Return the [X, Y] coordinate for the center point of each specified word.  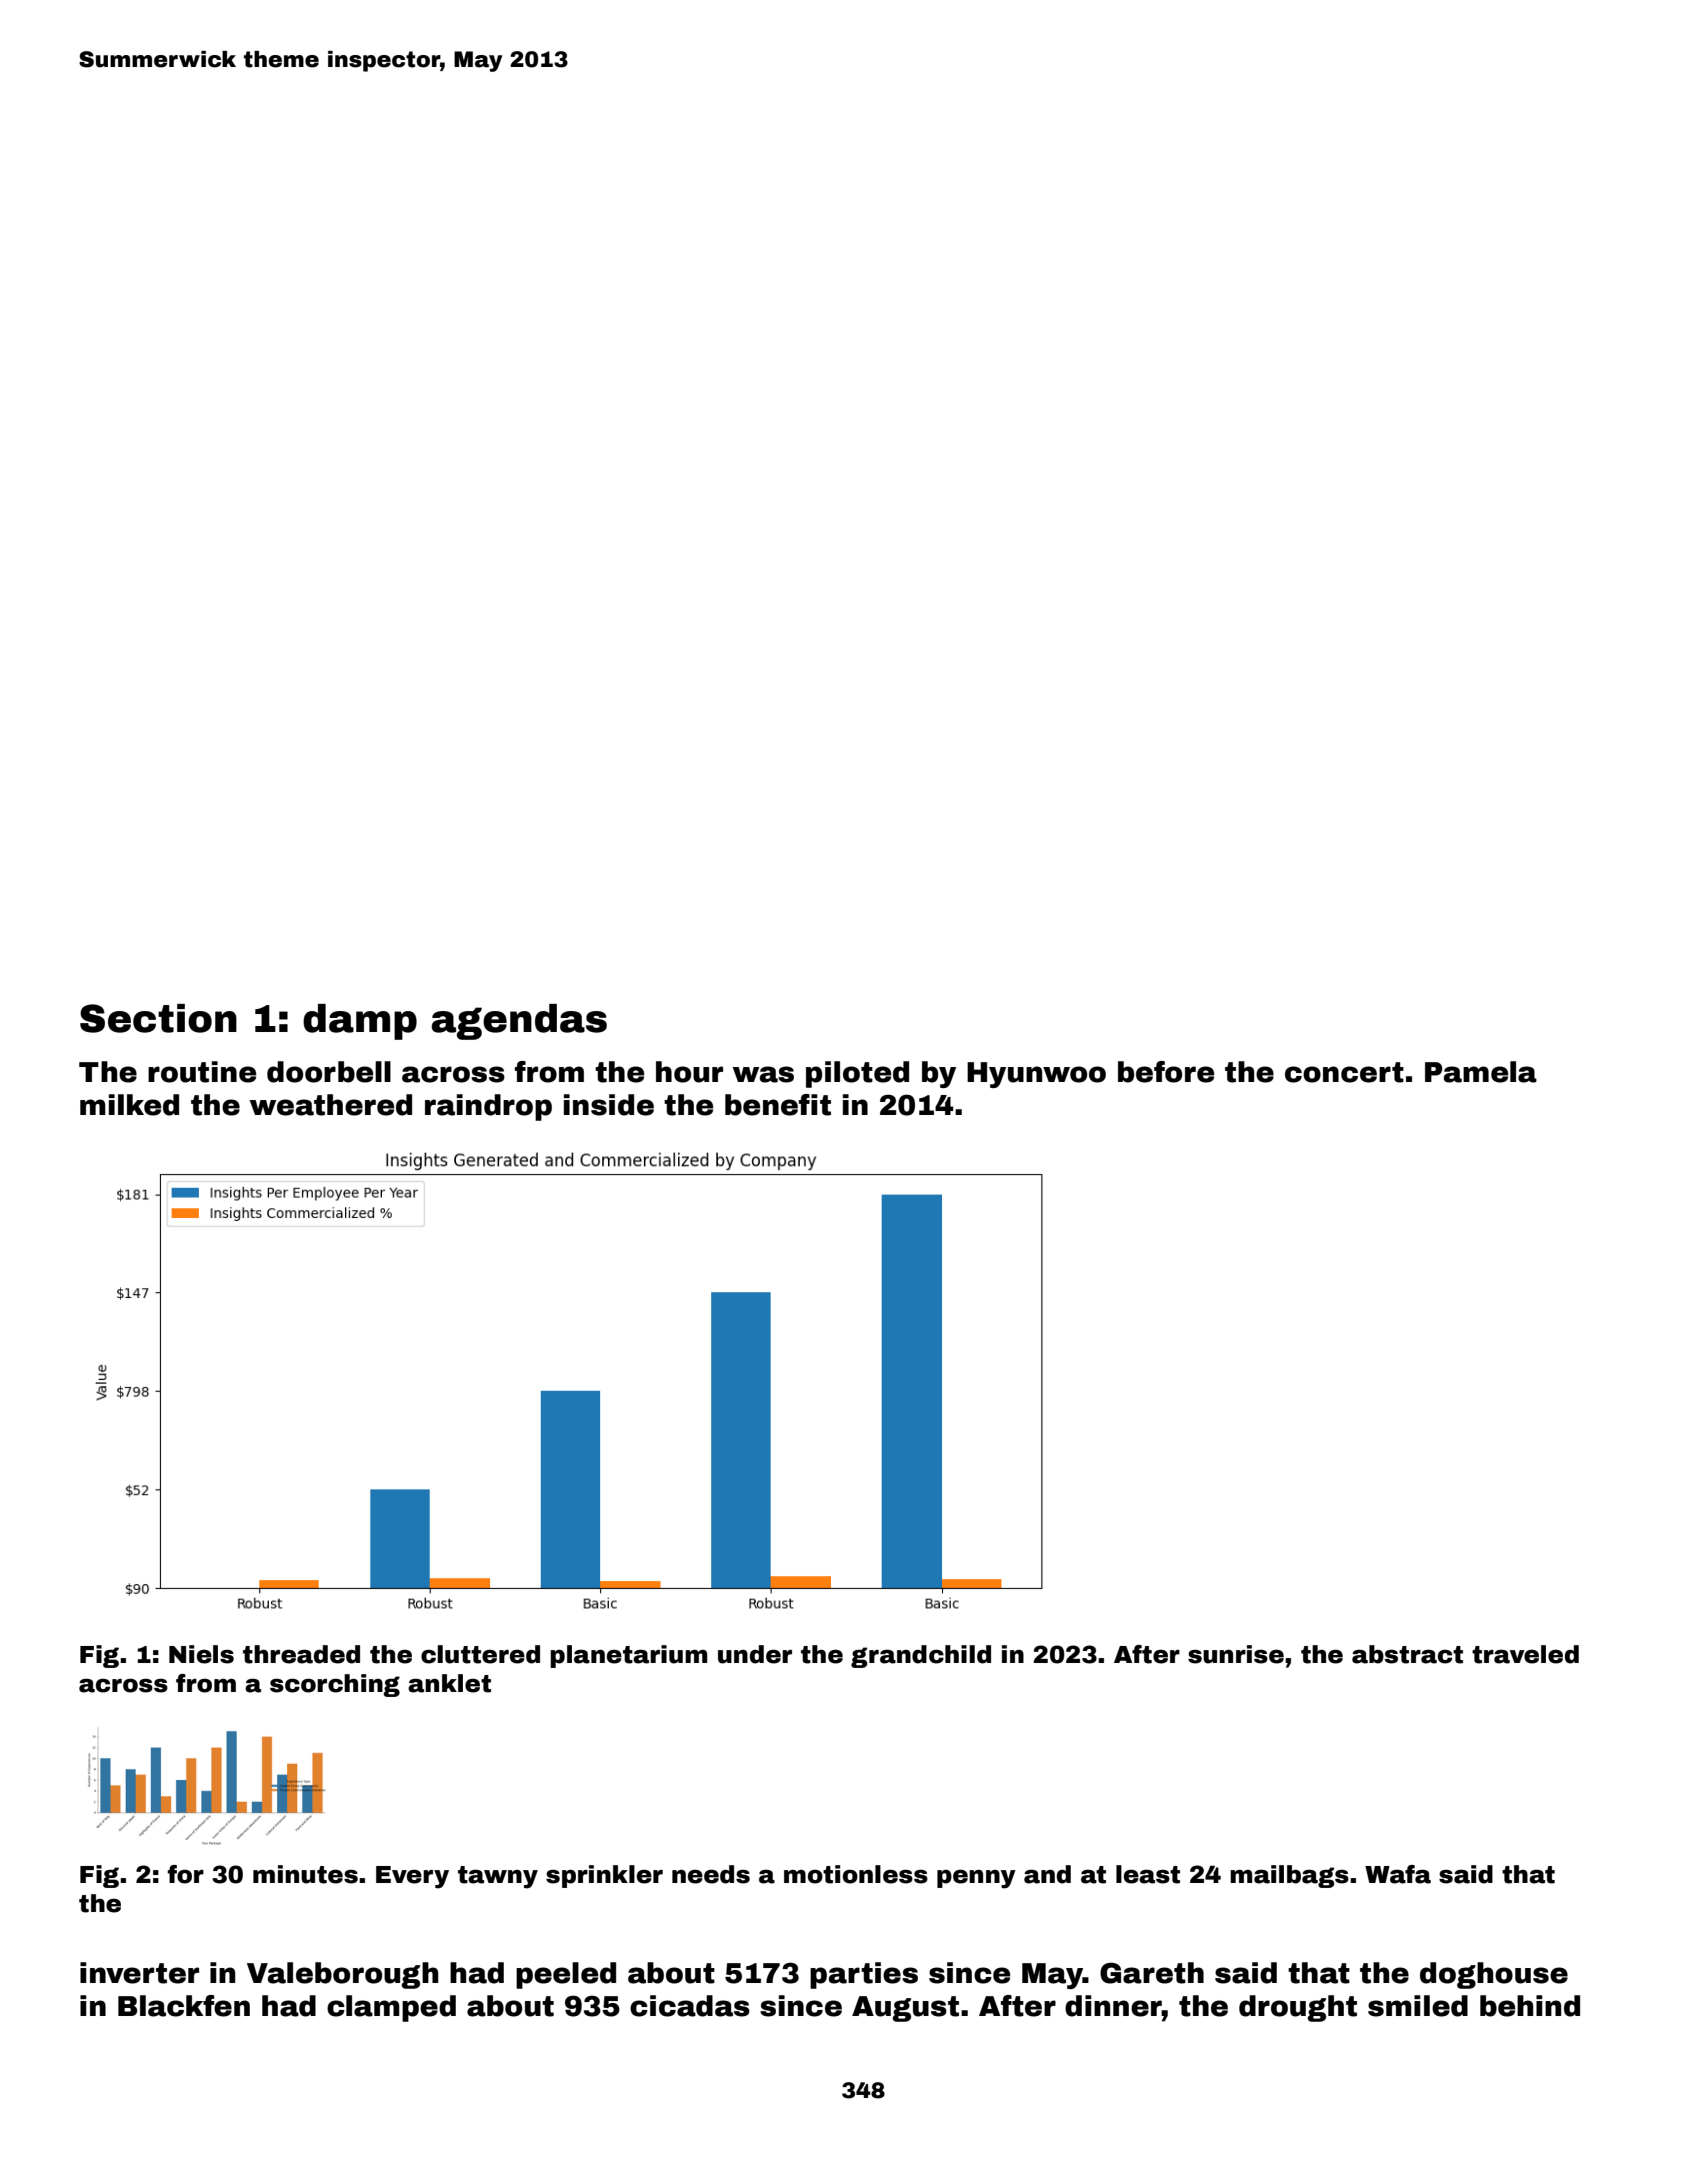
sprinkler [604, 1876]
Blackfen [184, 2006]
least [1148, 1874]
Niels [201, 1654]
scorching [335, 1685]
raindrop [488, 1107]
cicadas [690, 2006]
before [1166, 1072]
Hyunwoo [1036, 1075]
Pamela [1481, 1072]
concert [1344, 1072]
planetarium [628, 1656]
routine [202, 1072]
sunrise [1236, 1654]
